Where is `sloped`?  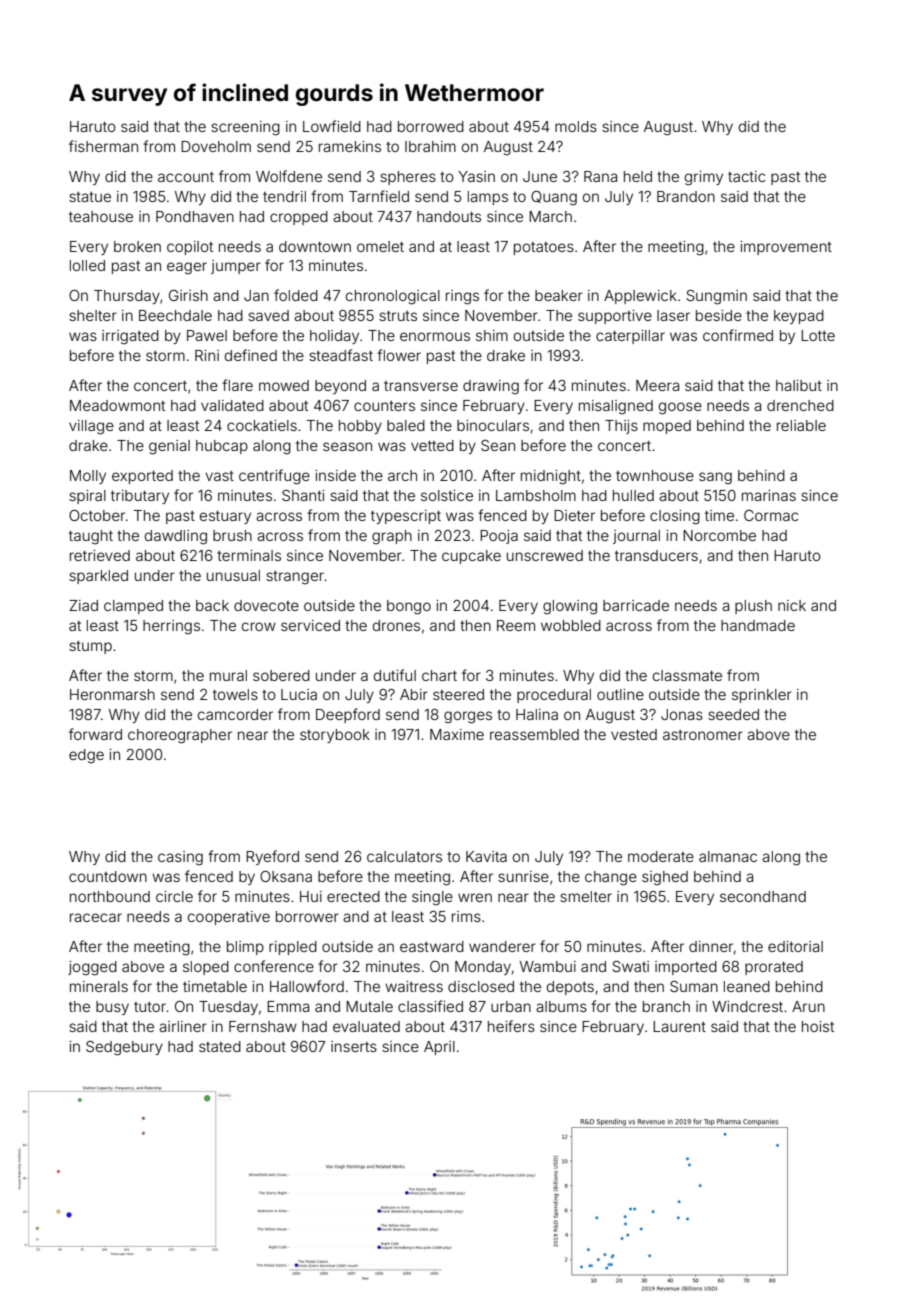
sloped is located at coordinates (206, 968).
